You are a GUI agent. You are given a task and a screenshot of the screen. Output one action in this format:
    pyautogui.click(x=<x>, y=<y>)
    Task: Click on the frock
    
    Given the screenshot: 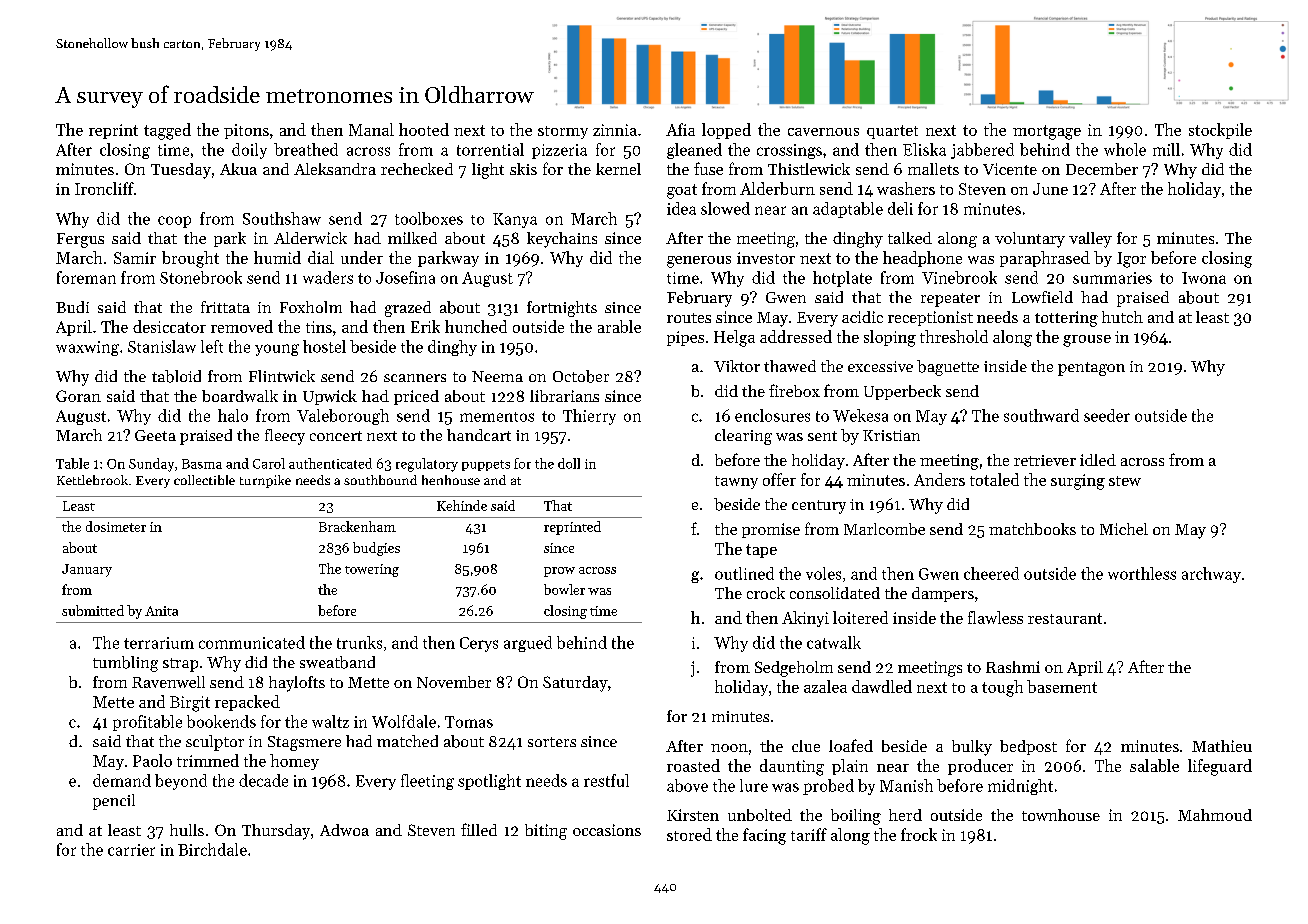 What is the action you would take?
    pyautogui.click(x=919, y=834)
